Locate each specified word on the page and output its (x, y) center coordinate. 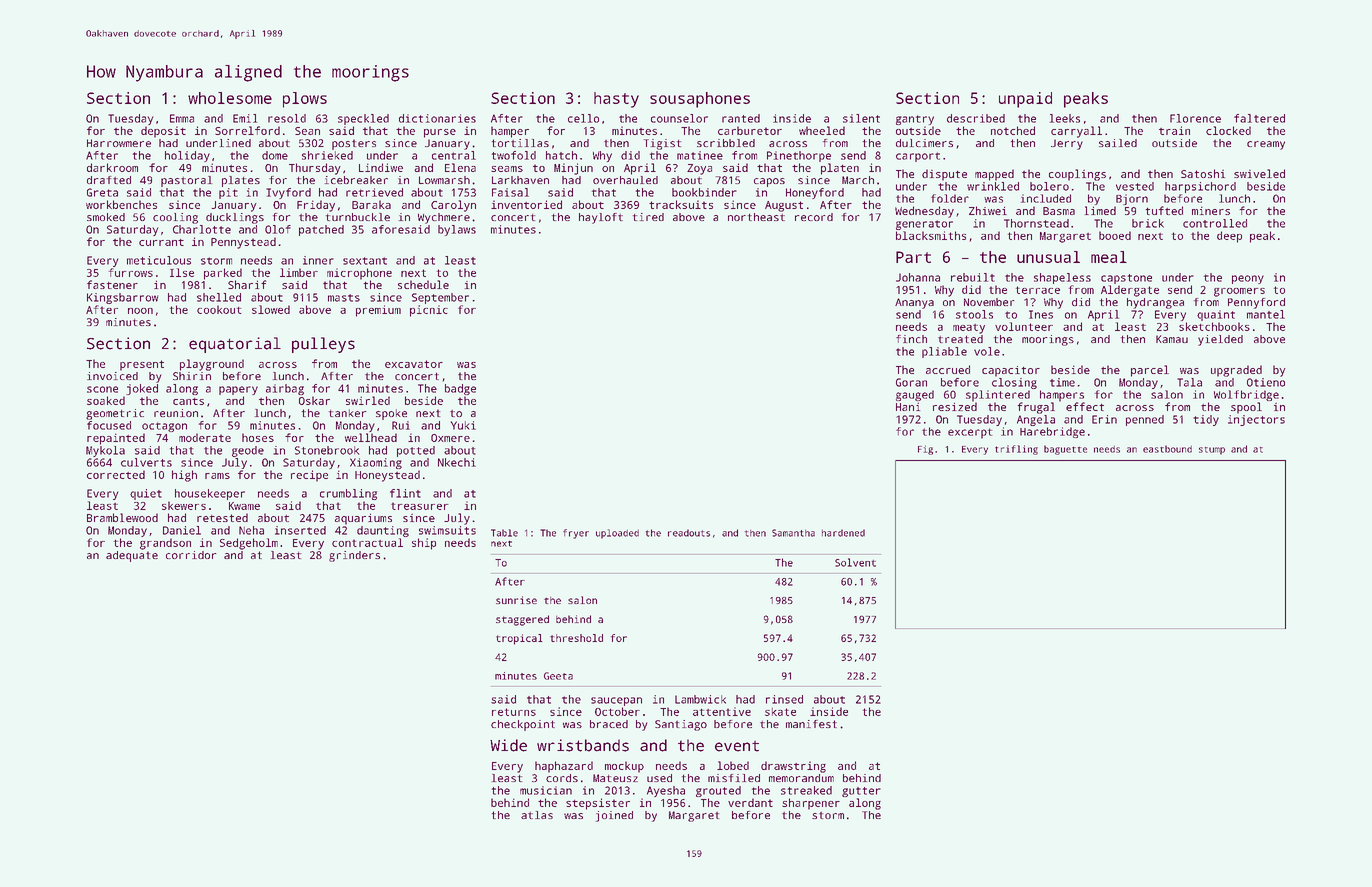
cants (188, 401)
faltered (1259, 118)
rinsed (784, 699)
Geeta (558, 676)
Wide (508, 745)
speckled (363, 119)
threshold (576, 638)
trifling (1016, 450)
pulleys (323, 345)
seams (507, 169)
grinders (354, 556)
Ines (1041, 314)
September (440, 298)
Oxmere (450, 438)
